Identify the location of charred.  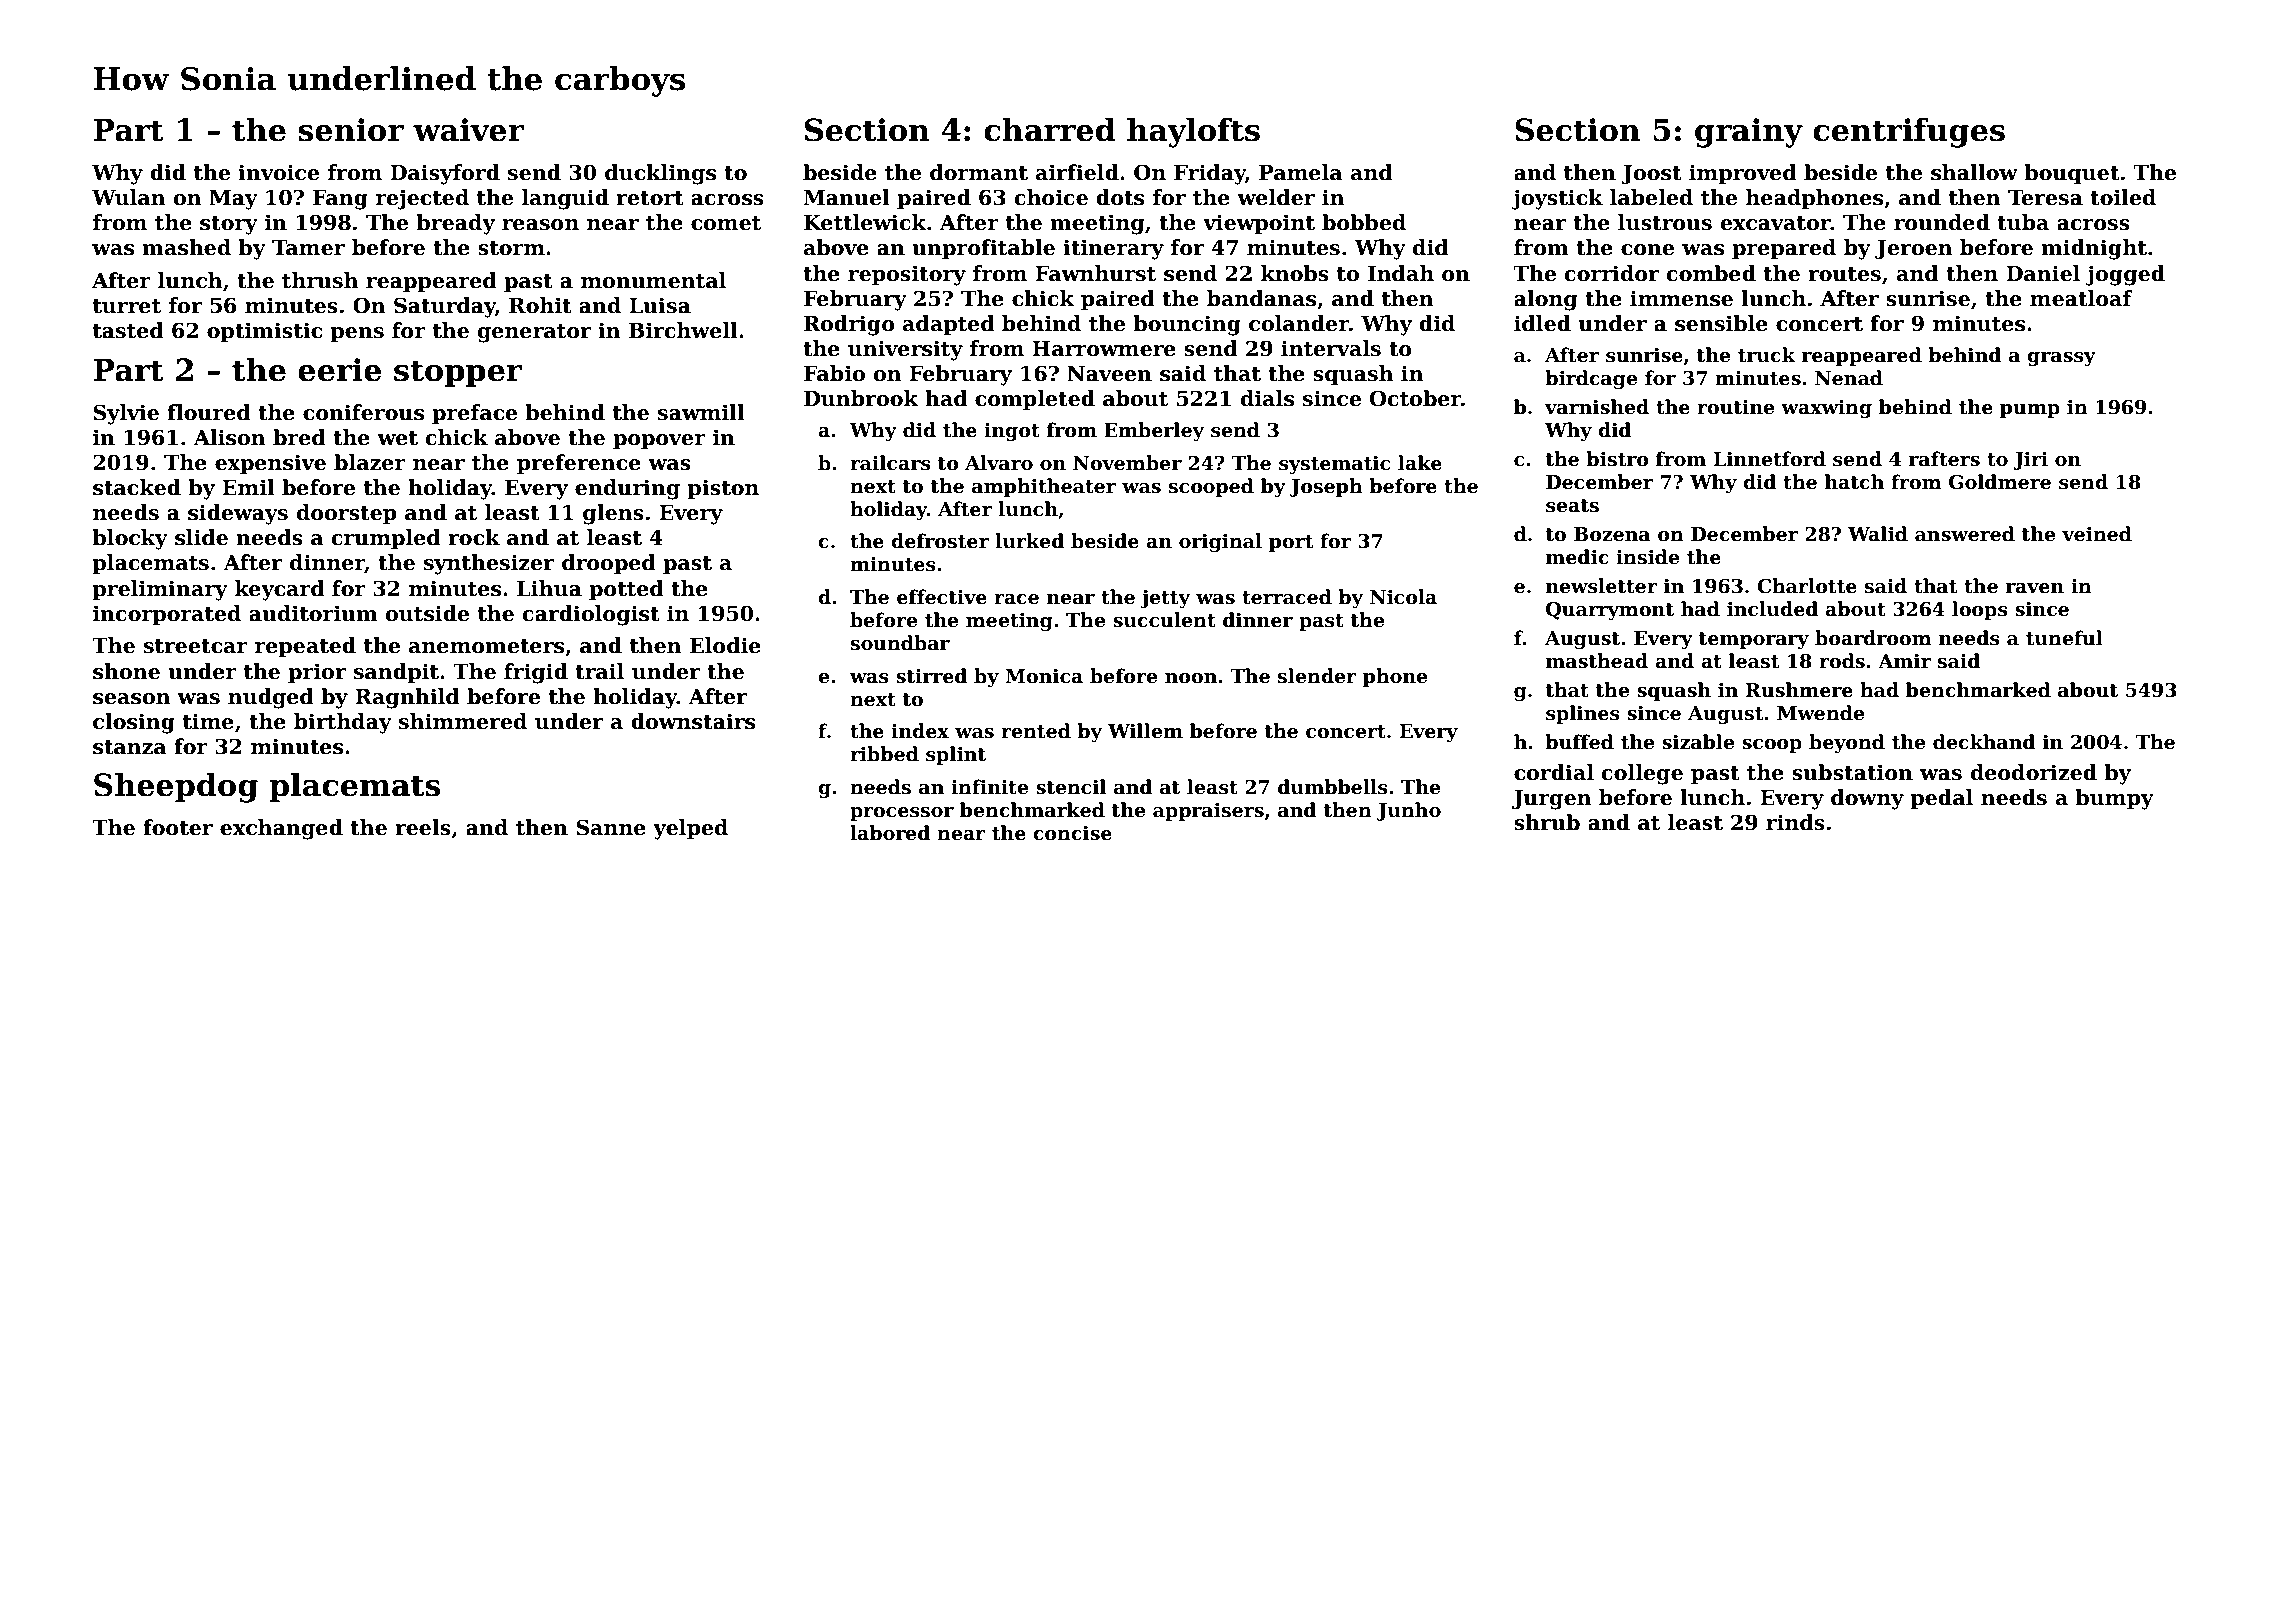
(1049, 130).
